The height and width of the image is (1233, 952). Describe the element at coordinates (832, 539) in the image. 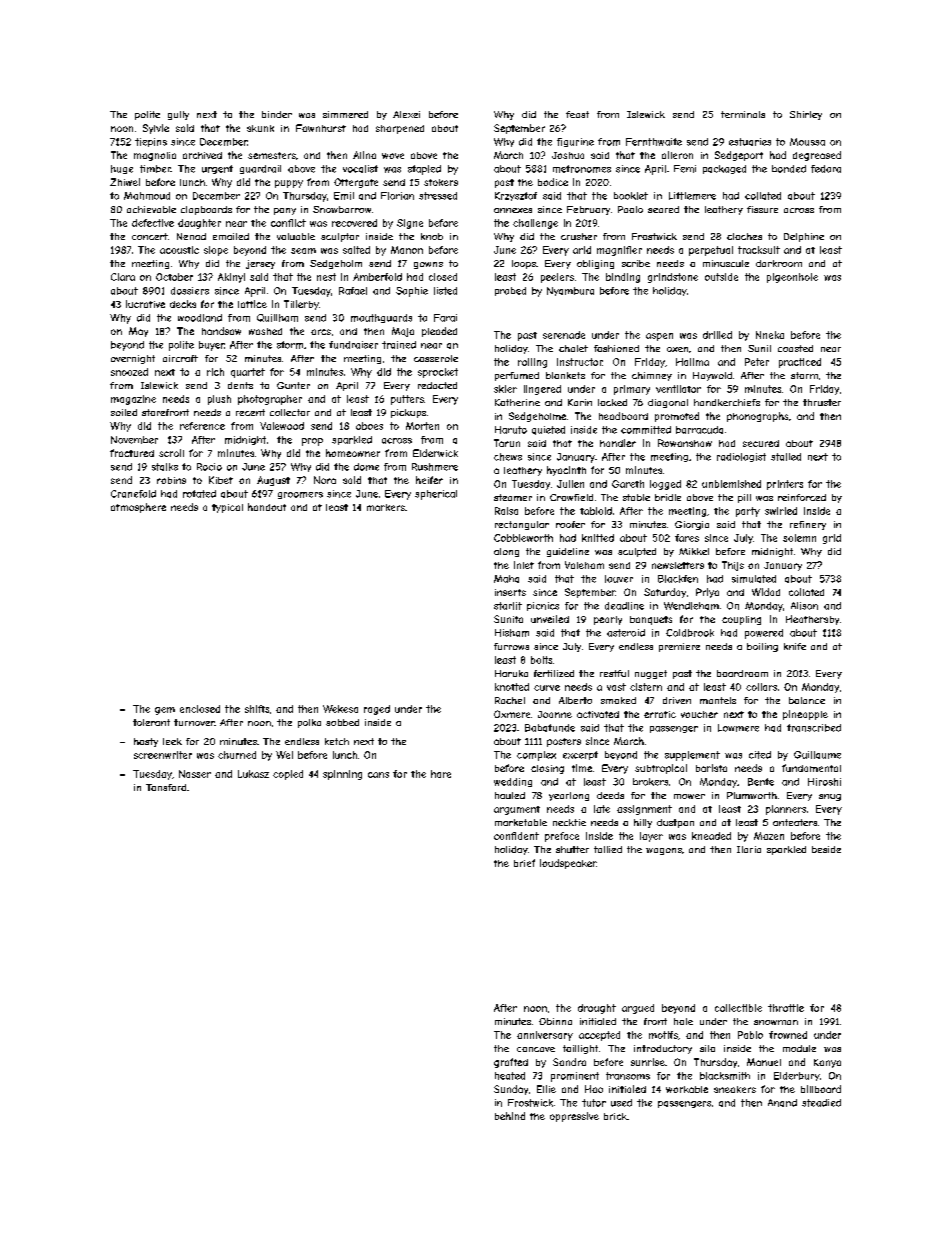

I see `grid` at that location.
